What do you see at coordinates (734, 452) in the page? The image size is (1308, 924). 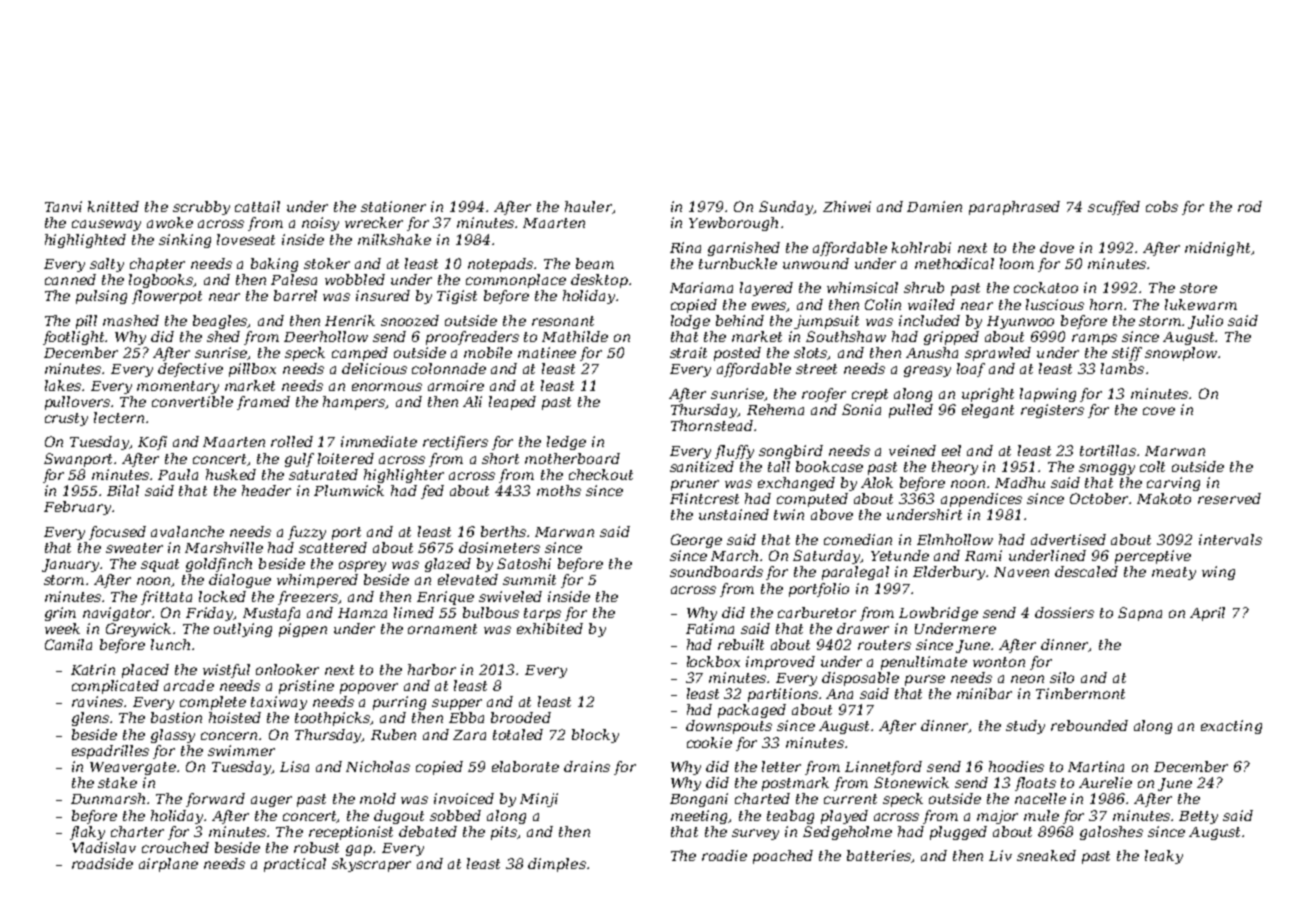 I see `fluffy` at bounding box center [734, 452].
